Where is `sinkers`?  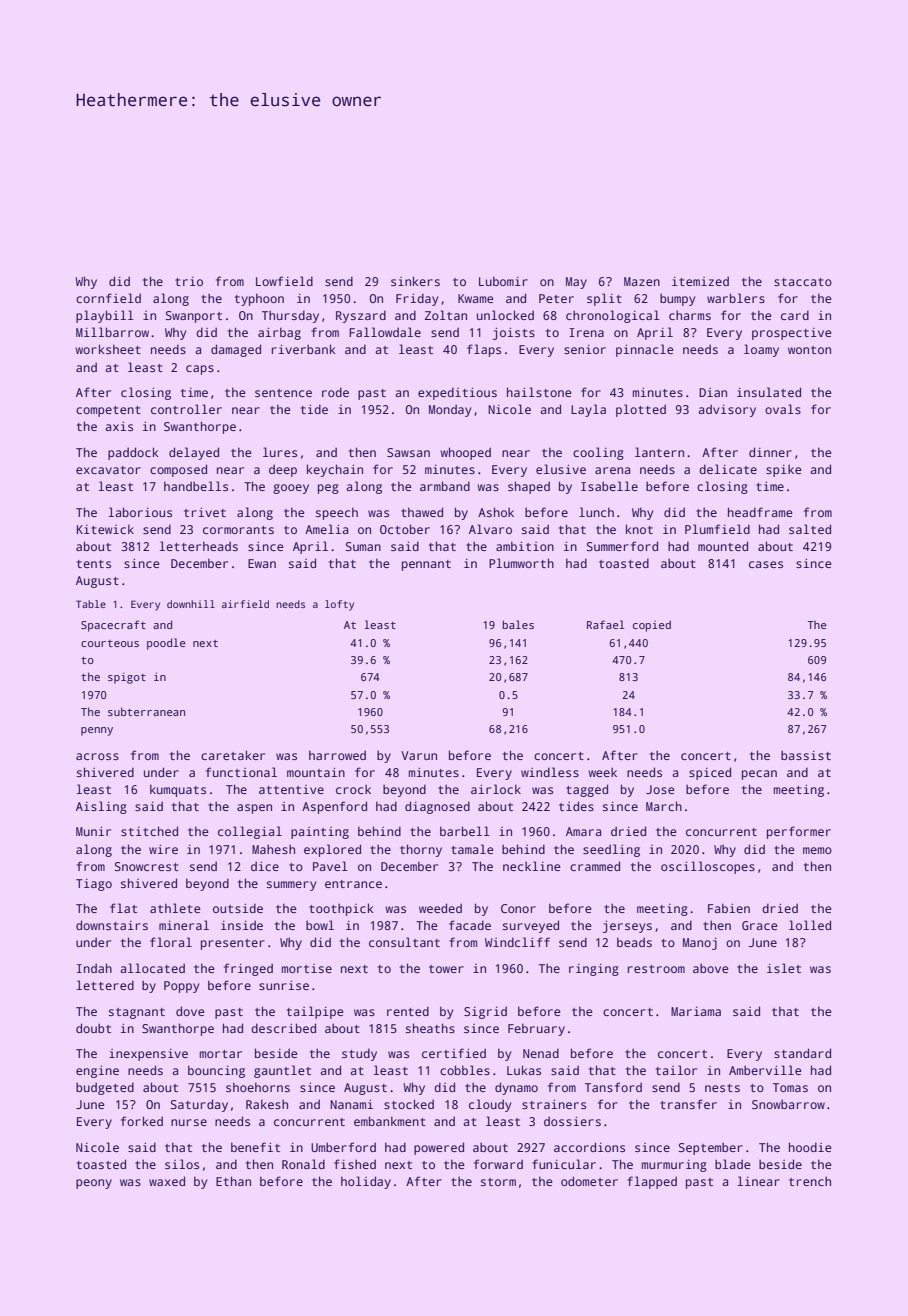
sinkers is located at coordinates (415, 281).
